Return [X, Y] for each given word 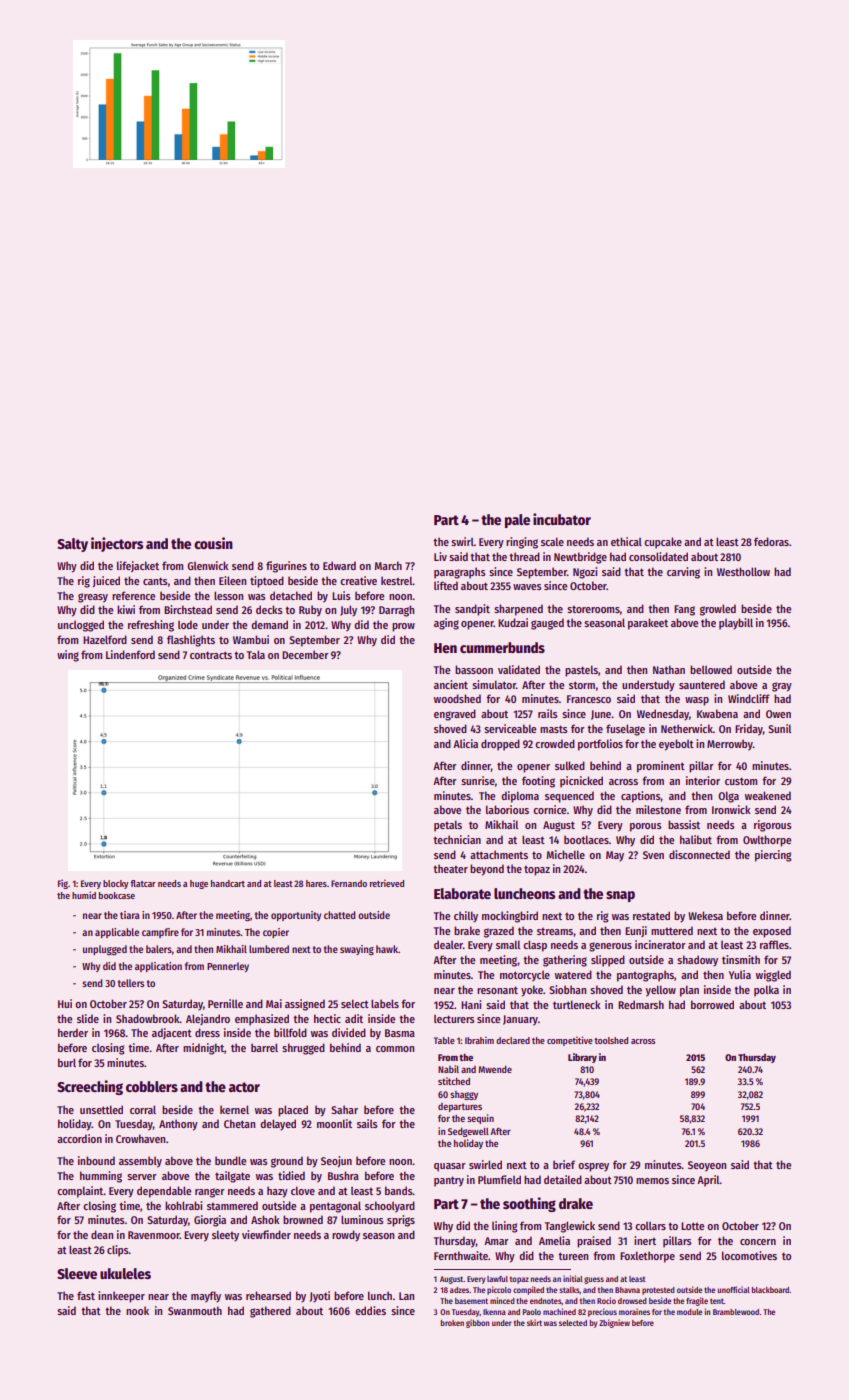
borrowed [712, 1004]
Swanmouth [195, 1310]
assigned [305, 1005]
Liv [440, 556]
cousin [213, 543]
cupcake [663, 543]
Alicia [465, 743]
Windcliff [749, 698]
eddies [370, 1310]
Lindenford [130, 654]
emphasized [262, 1020]
